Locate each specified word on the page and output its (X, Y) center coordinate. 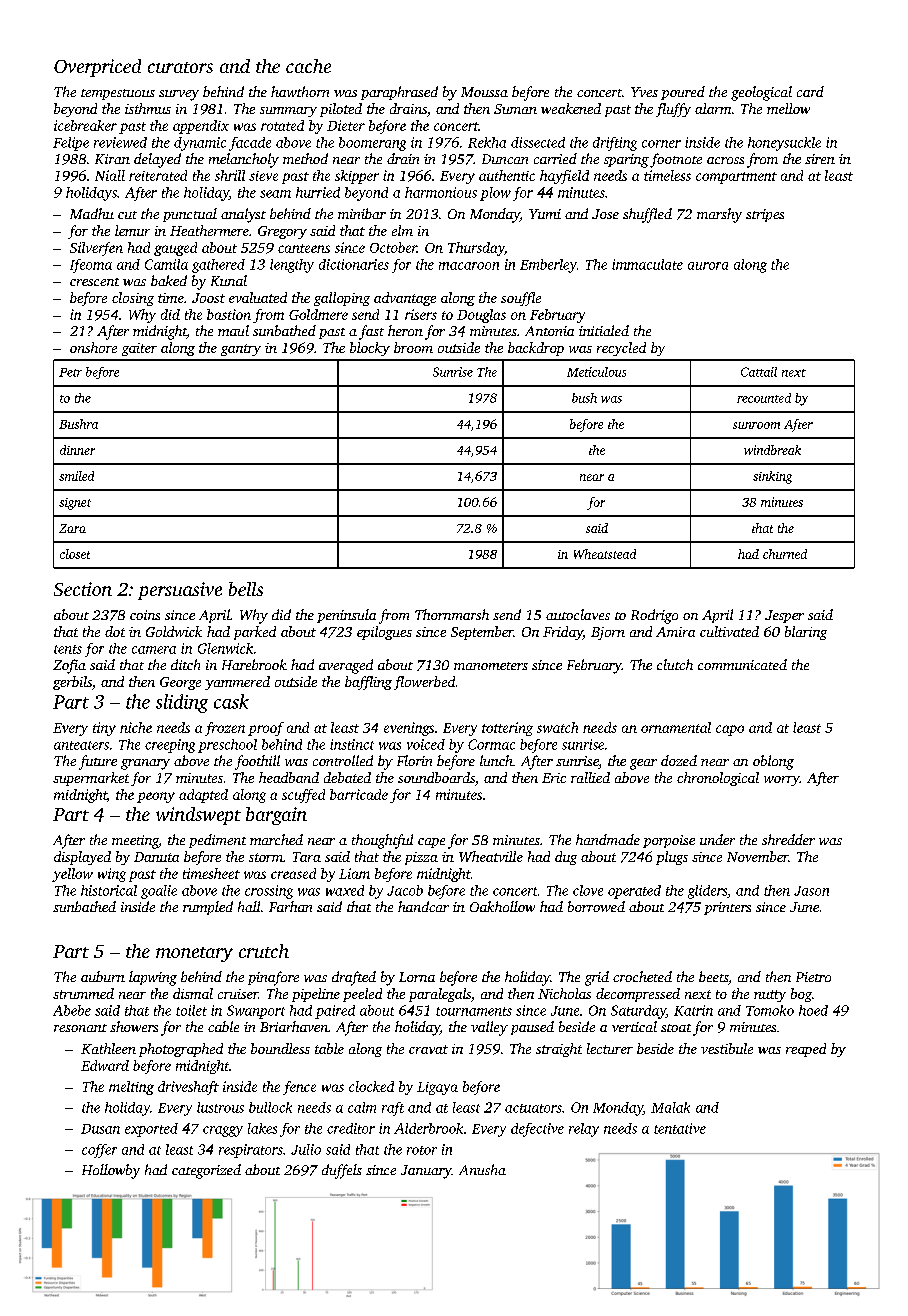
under (717, 839)
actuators (533, 1108)
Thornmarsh (452, 614)
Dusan (100, 1129)
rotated (282, 125)
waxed (345, 890)
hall (249, 906)
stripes (765, 215)
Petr (70, 372)
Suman (515, 109)
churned (785, 554)
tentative (680, 1128)
